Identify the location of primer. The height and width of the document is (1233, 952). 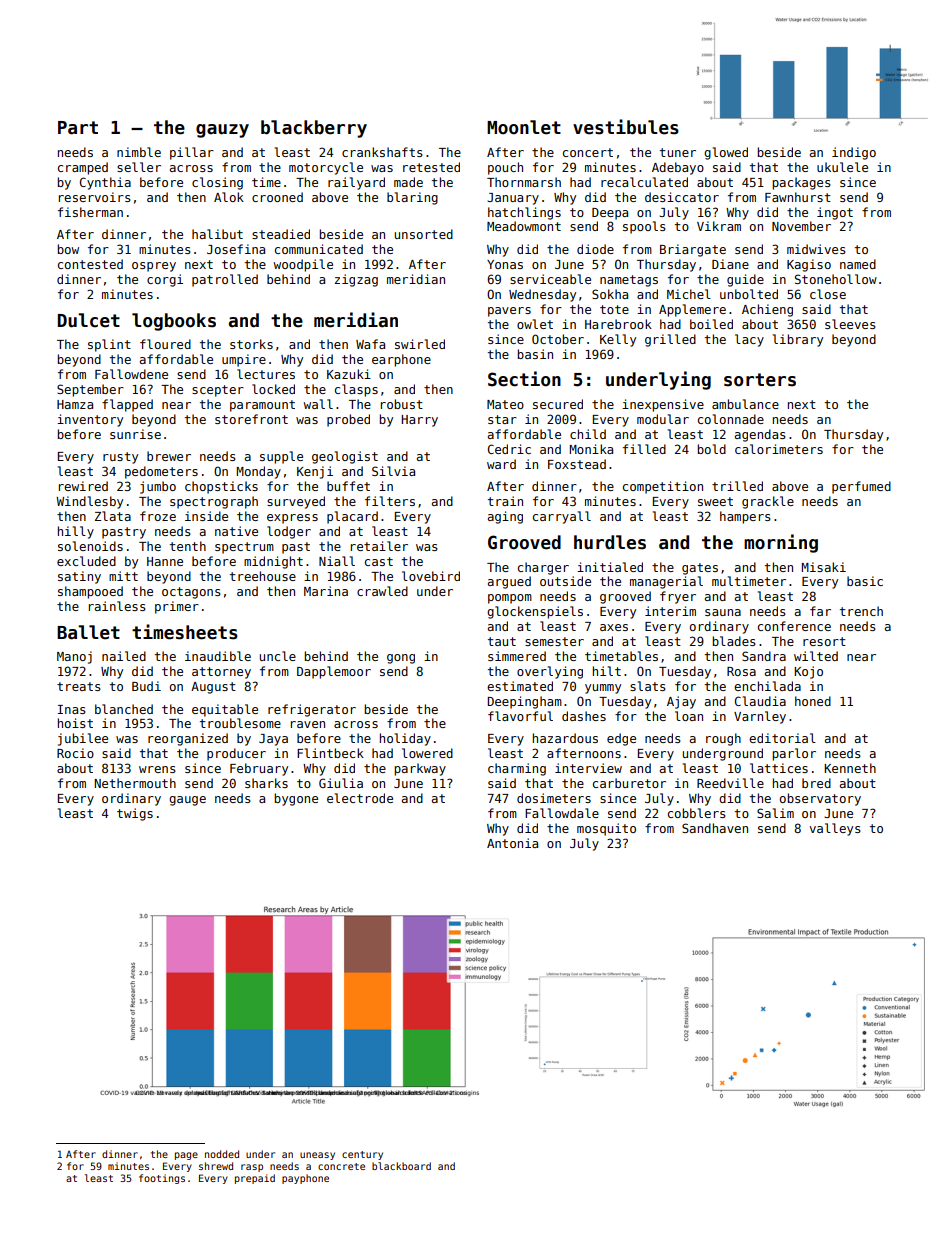
(177, 607).
